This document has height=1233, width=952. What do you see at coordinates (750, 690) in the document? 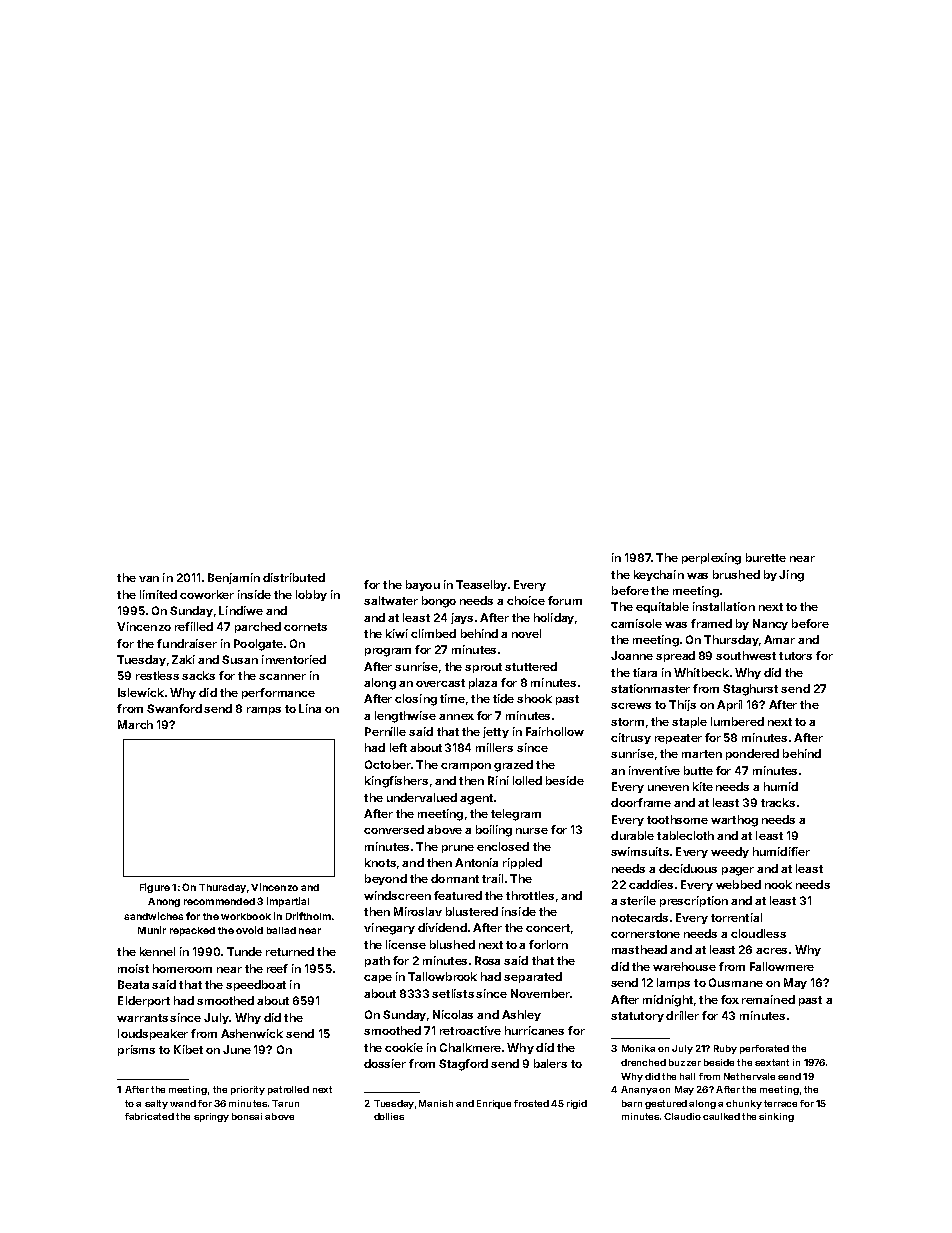
I see `Staghurst` at bounding box center [750, 690].
